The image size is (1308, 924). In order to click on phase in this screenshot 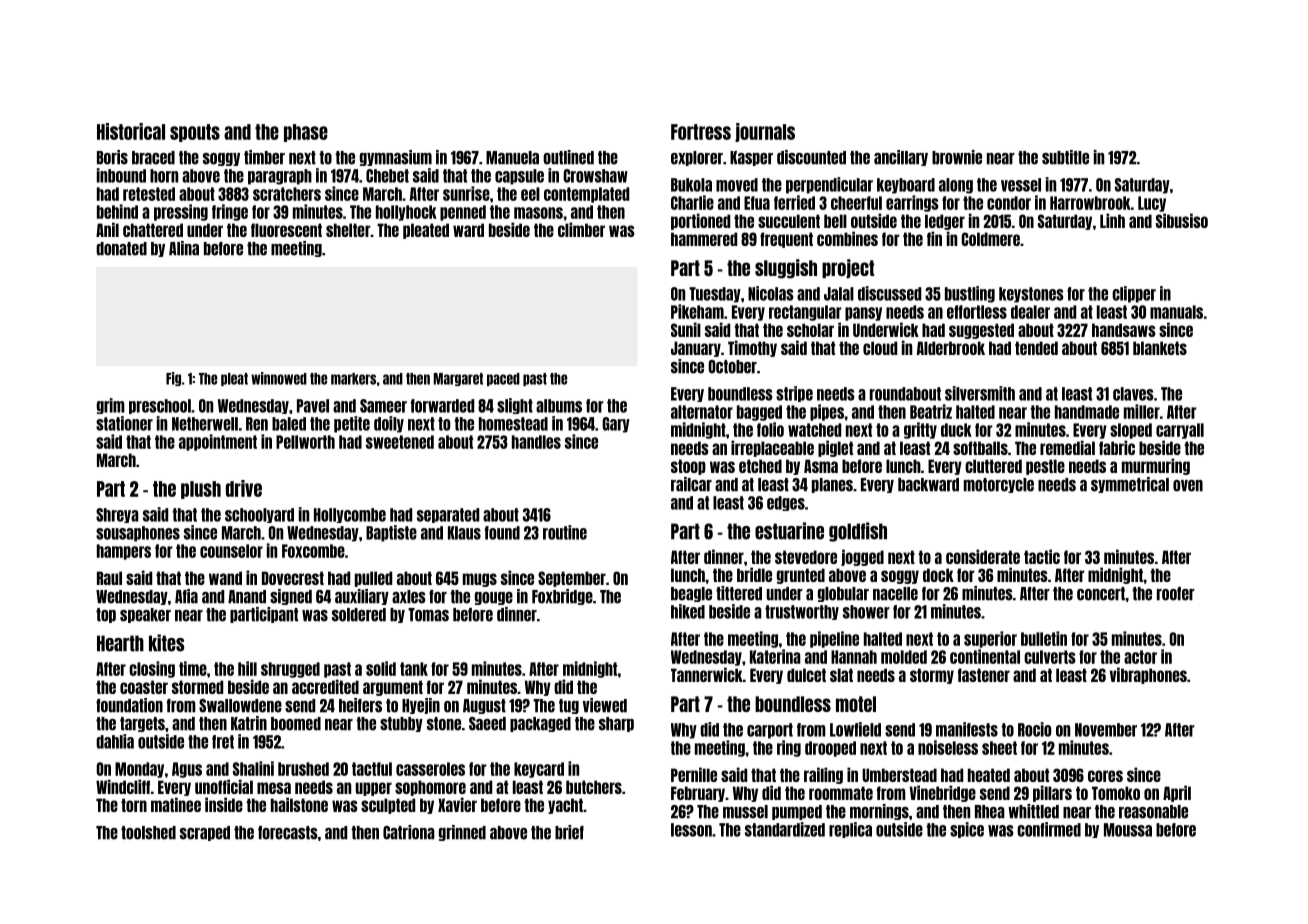, I will do `click(306, 133)`.
